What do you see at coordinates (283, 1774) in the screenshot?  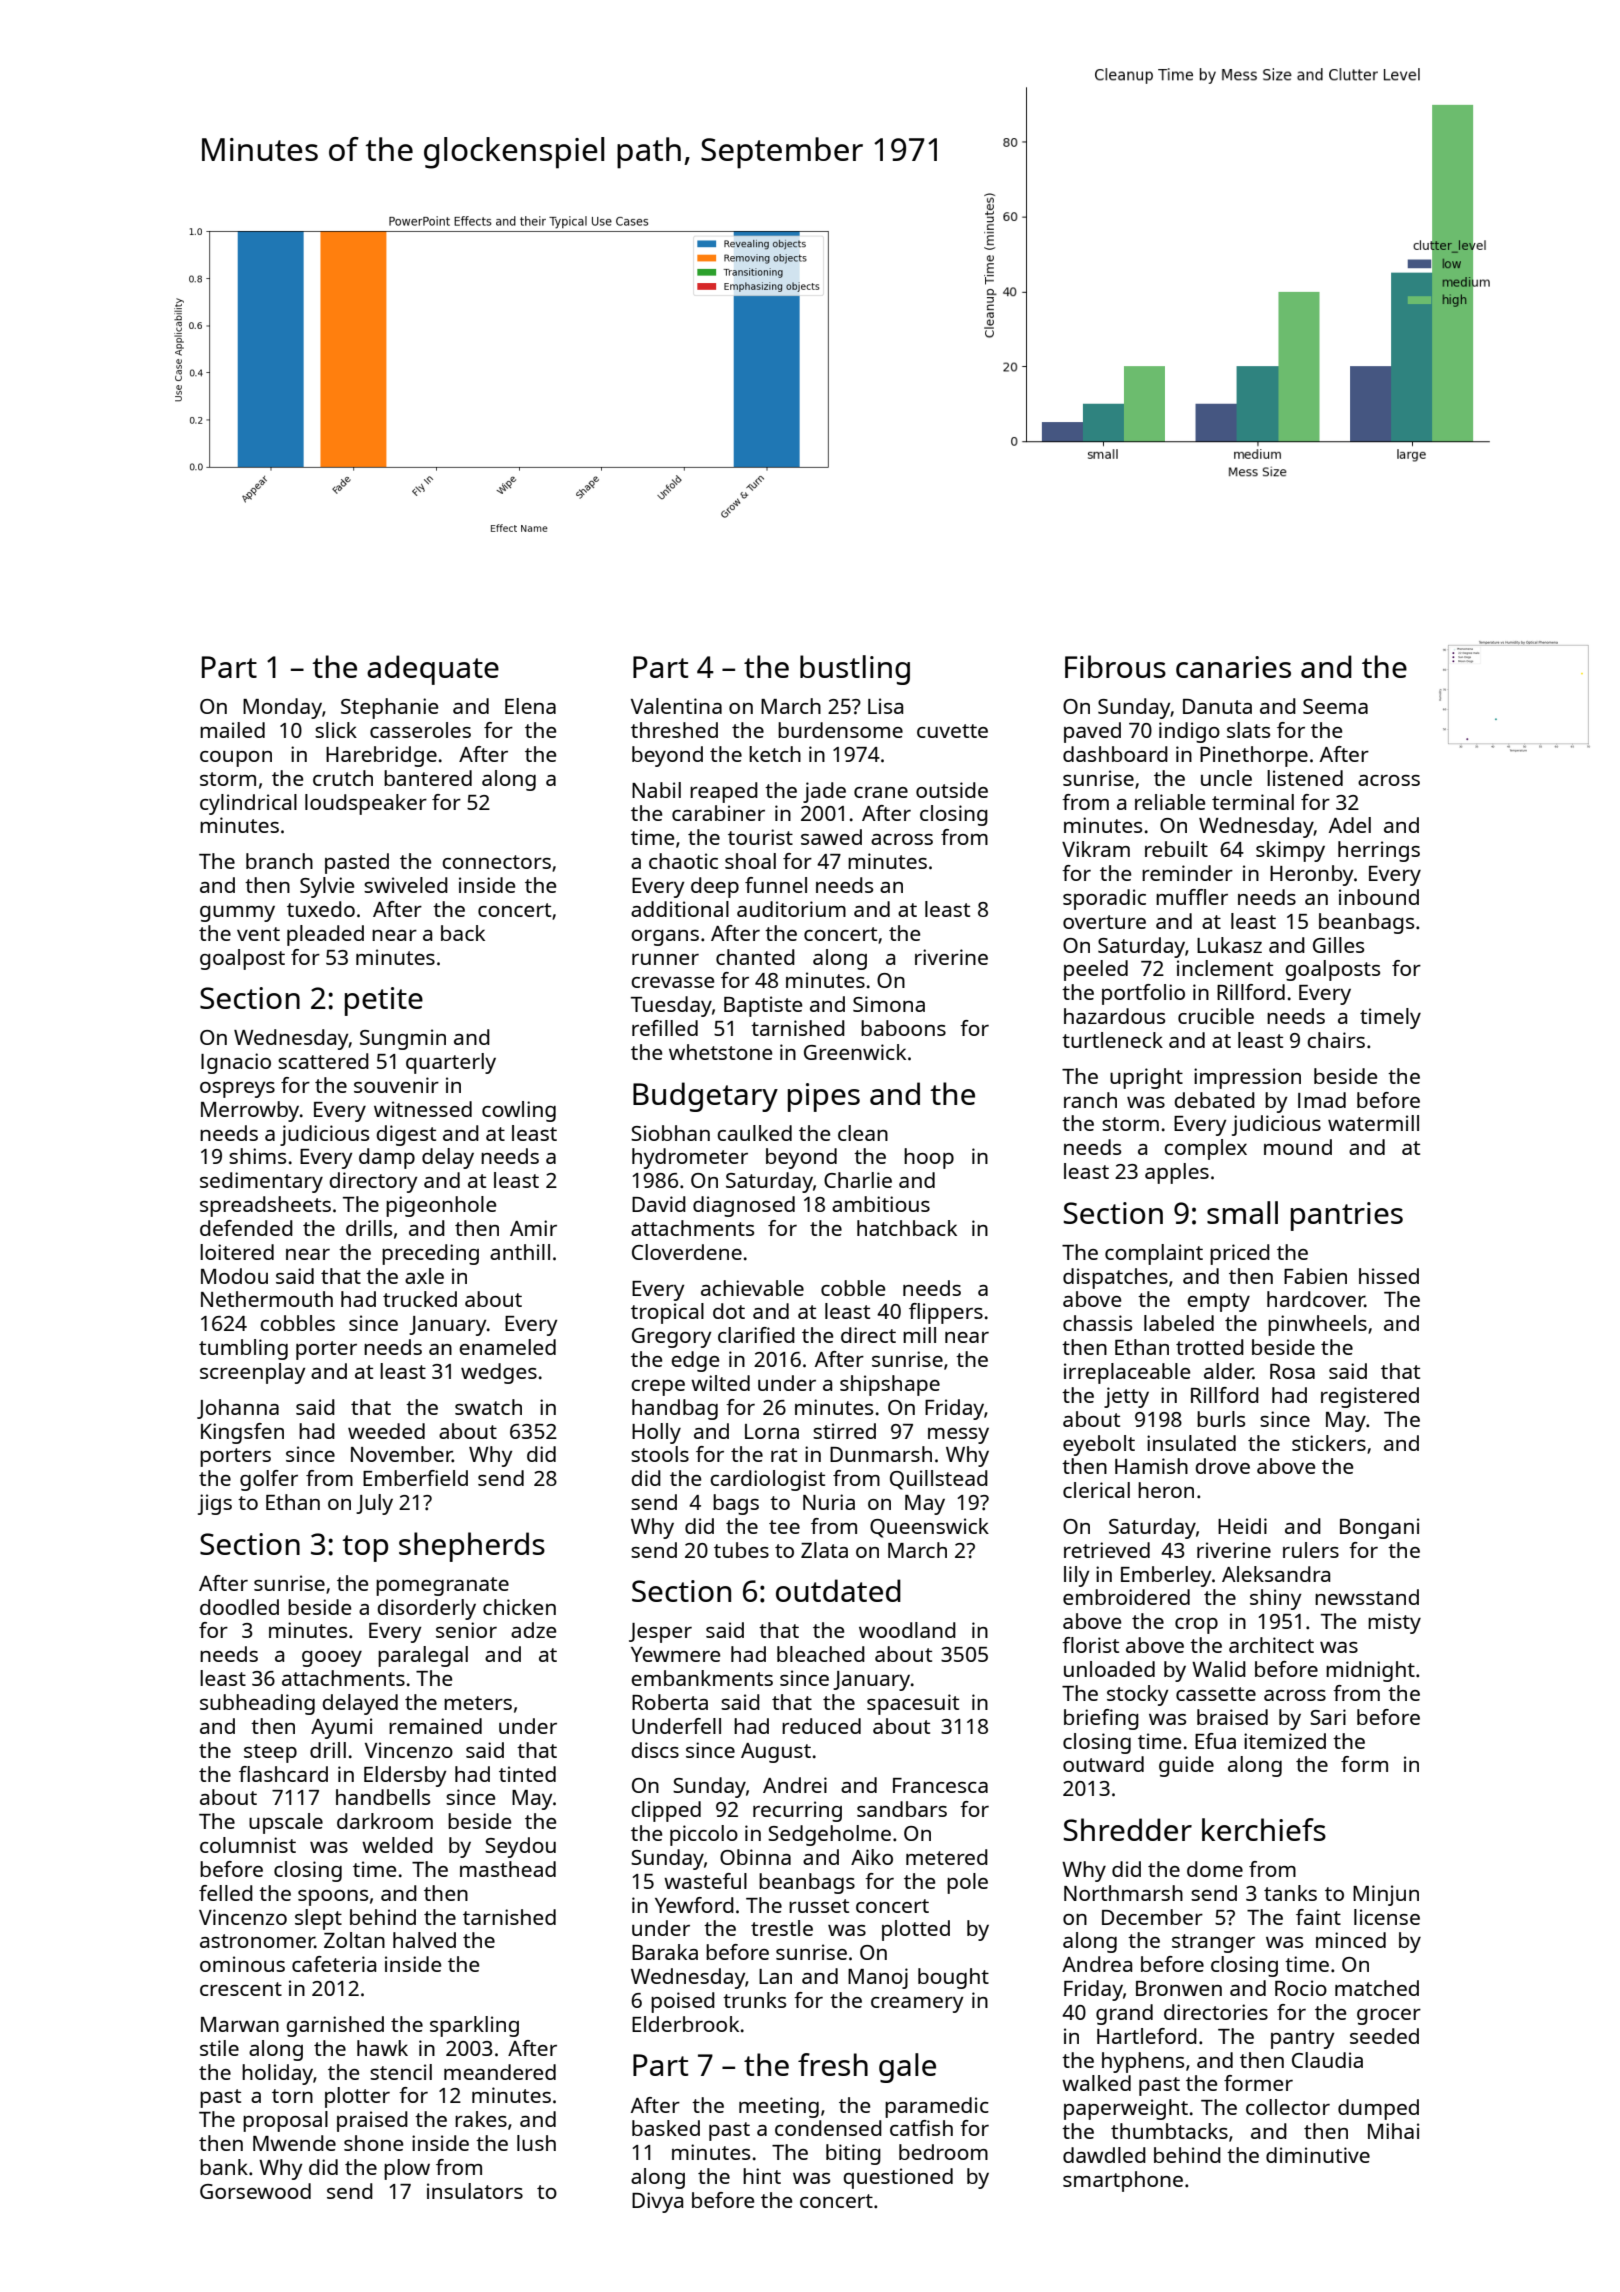 I see `flashcard` at bounding box center [283, 1774].
